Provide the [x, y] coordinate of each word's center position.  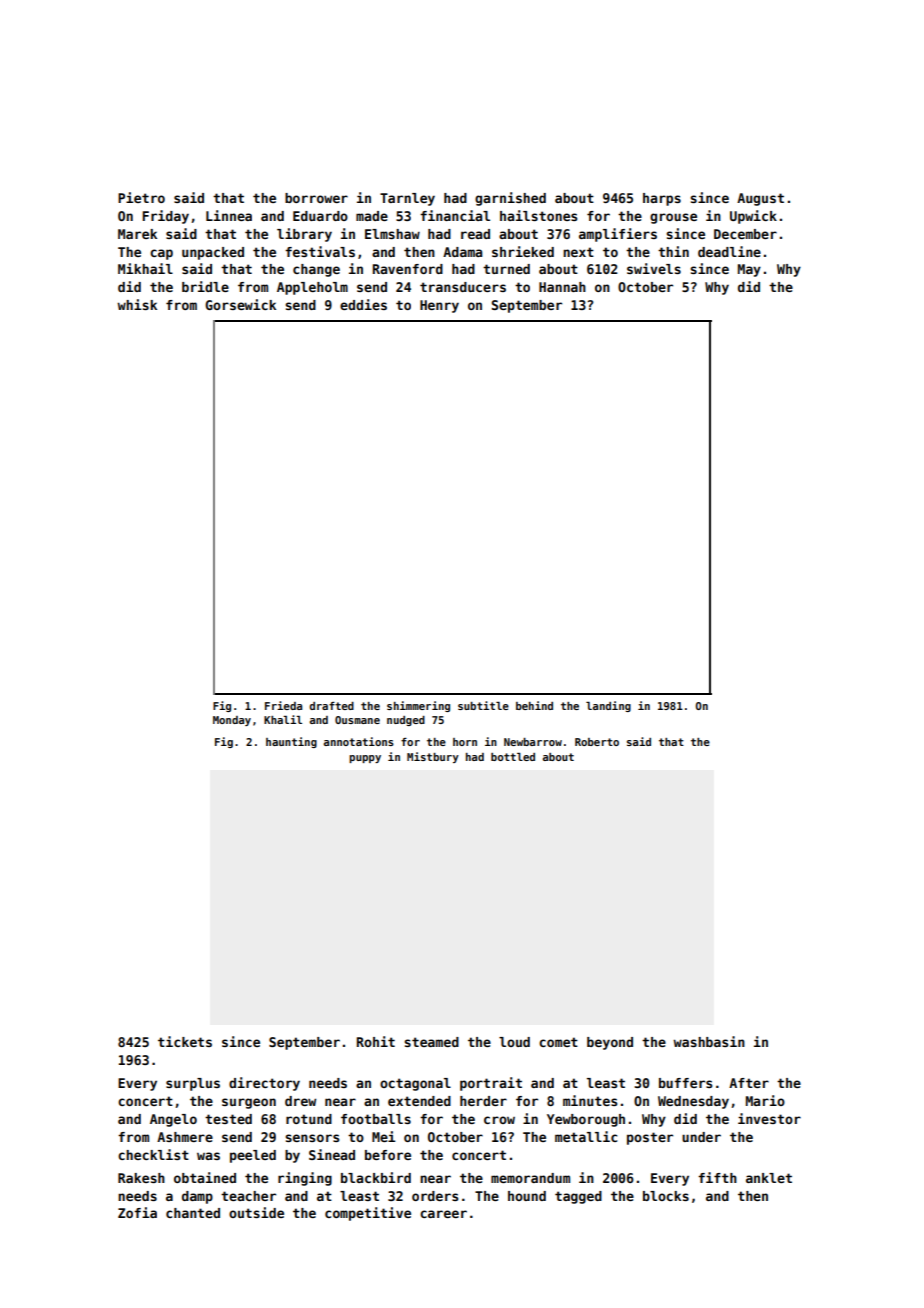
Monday [232, 721]
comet [558, 1042]
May [749, 270]
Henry [439, 306]
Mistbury [433, 757]
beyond [610, 1043]
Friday [165, 217]
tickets [185, 1041]
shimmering [418, 706]
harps [662, 199]
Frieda [283, 705]
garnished [510, 199]
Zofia [137, 1212]
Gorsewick [240, 304]
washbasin [709, 1041]
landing [608, 706]
